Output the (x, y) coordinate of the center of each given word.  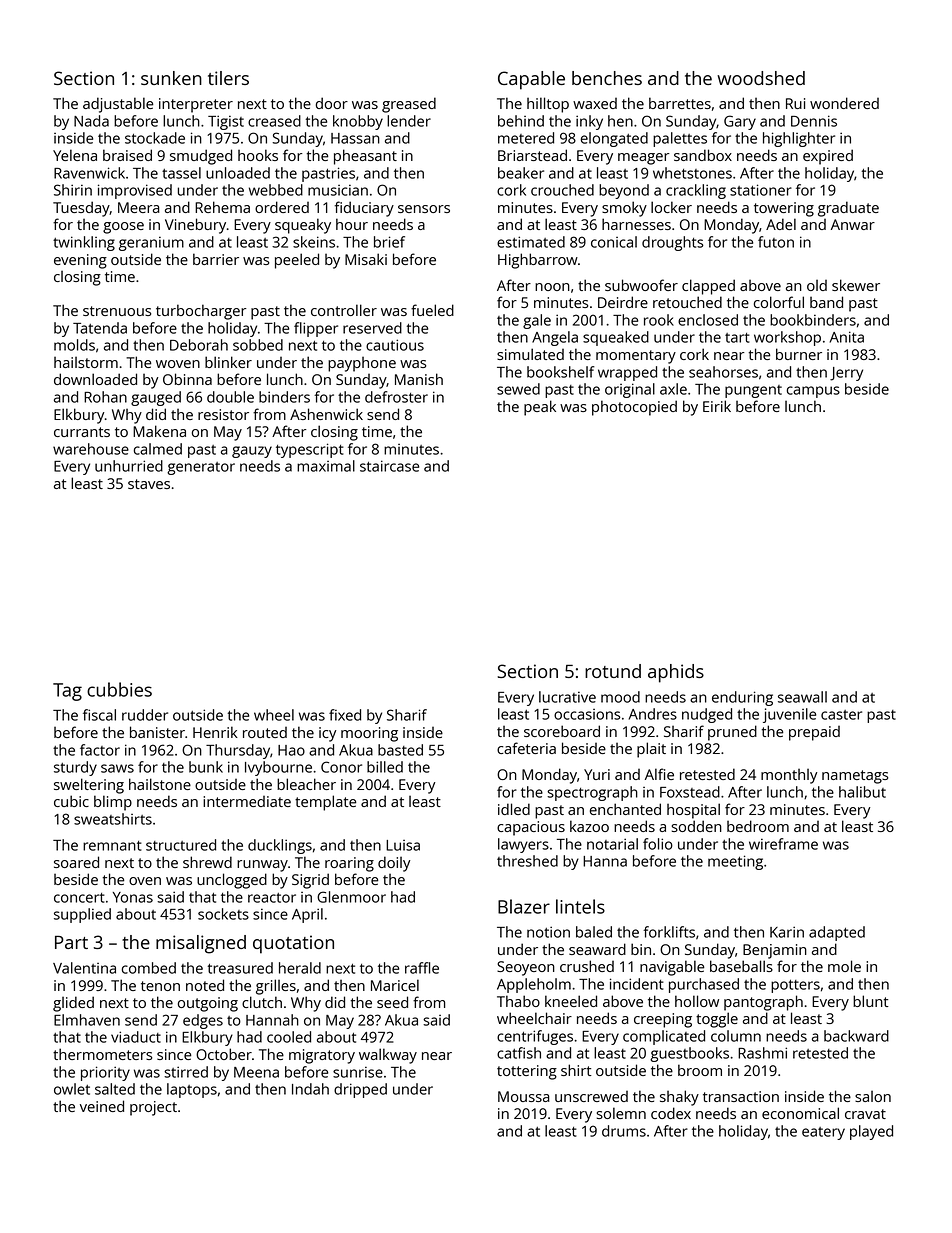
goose (123, 228)
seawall (802, 697)
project (153, 1108)
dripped (360, 1090)
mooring (369, 734)
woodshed (761, 78)
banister (157, 732)
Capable (531, 80)
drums (624, 1131)
